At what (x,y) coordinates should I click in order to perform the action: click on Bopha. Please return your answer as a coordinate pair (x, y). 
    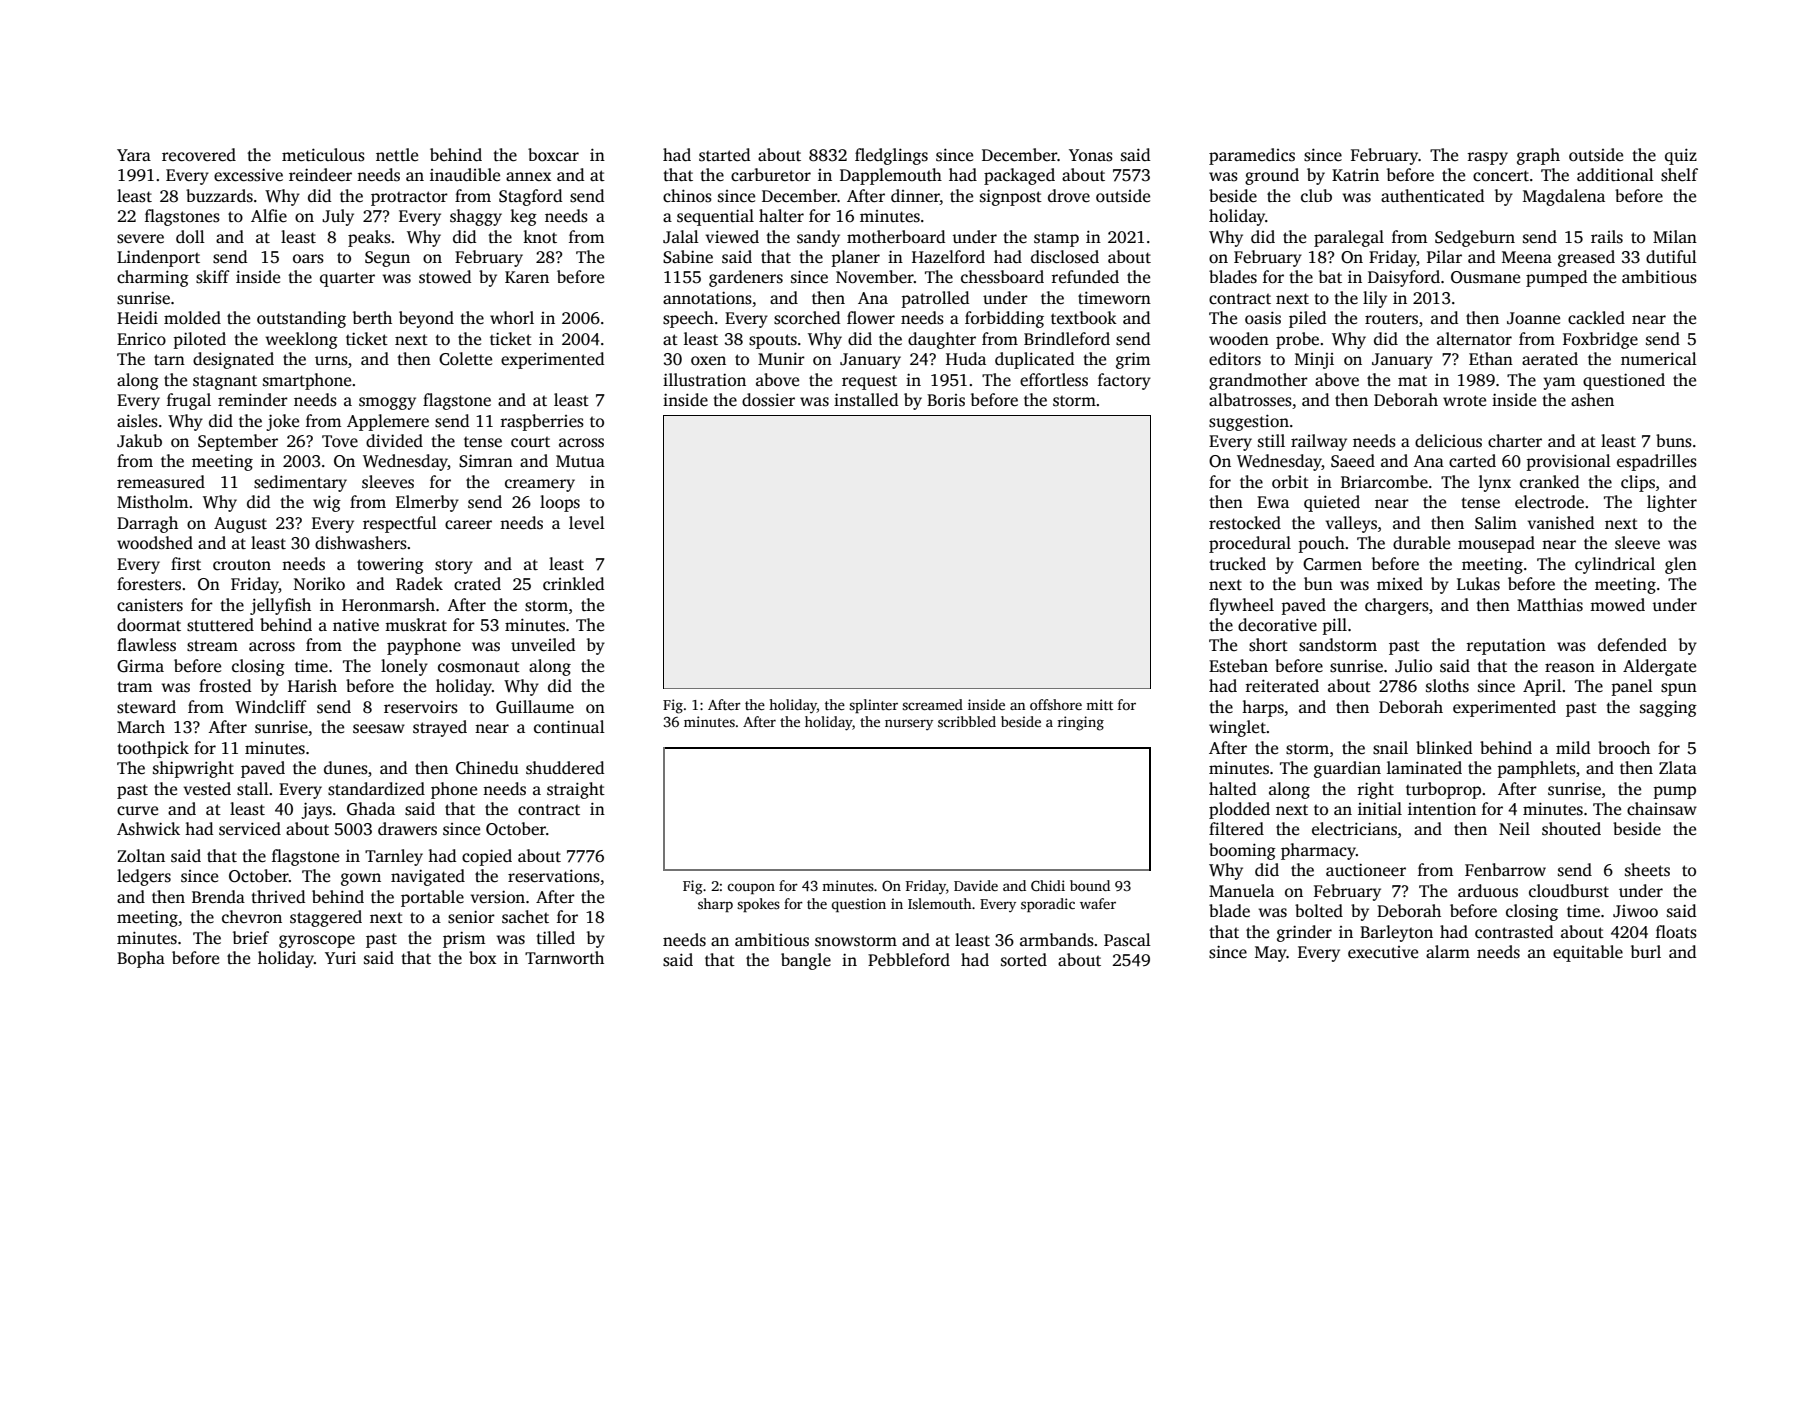
    Looking at the image, I should click on (141, 959).
